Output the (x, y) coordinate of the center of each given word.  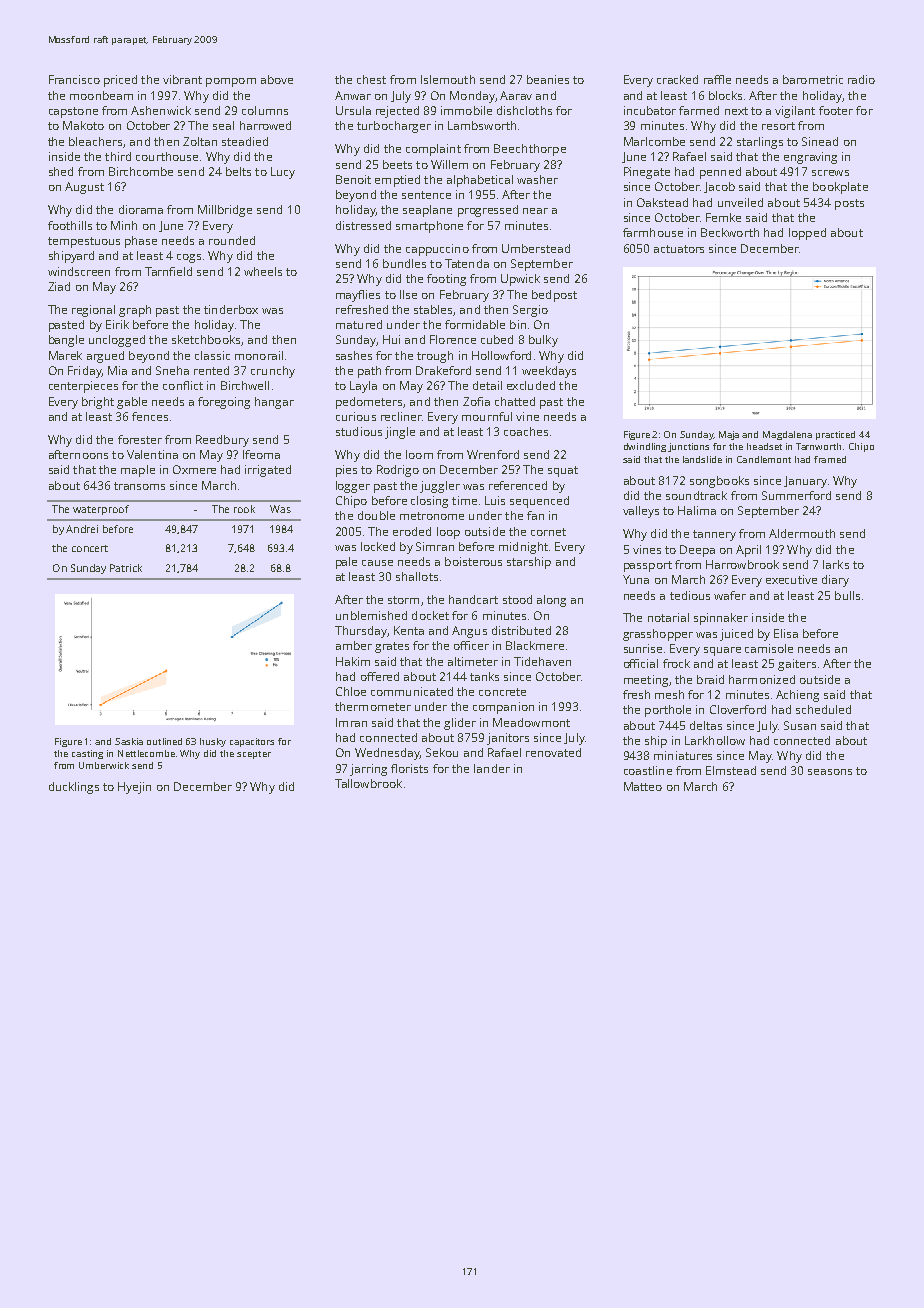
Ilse (408, 294)
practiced (835, 435)
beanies (548, 79)
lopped (807, 234)
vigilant (795, 112)
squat (563, 471)
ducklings (74, 788)
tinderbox (231, 309)
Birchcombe (141, 171)
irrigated (268, 471)
